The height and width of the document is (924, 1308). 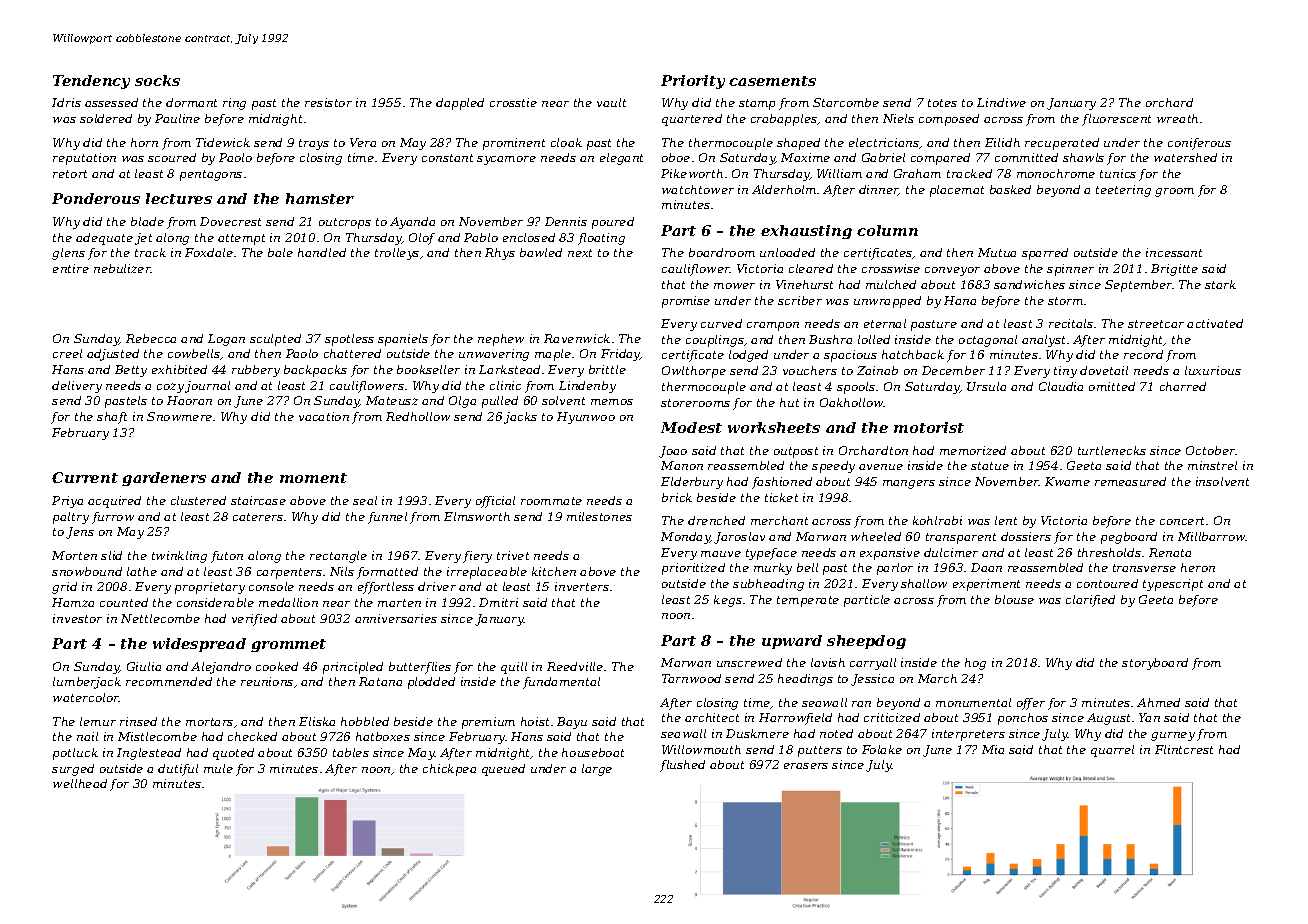 I want to click on socks, so click(x=157, y=80).
